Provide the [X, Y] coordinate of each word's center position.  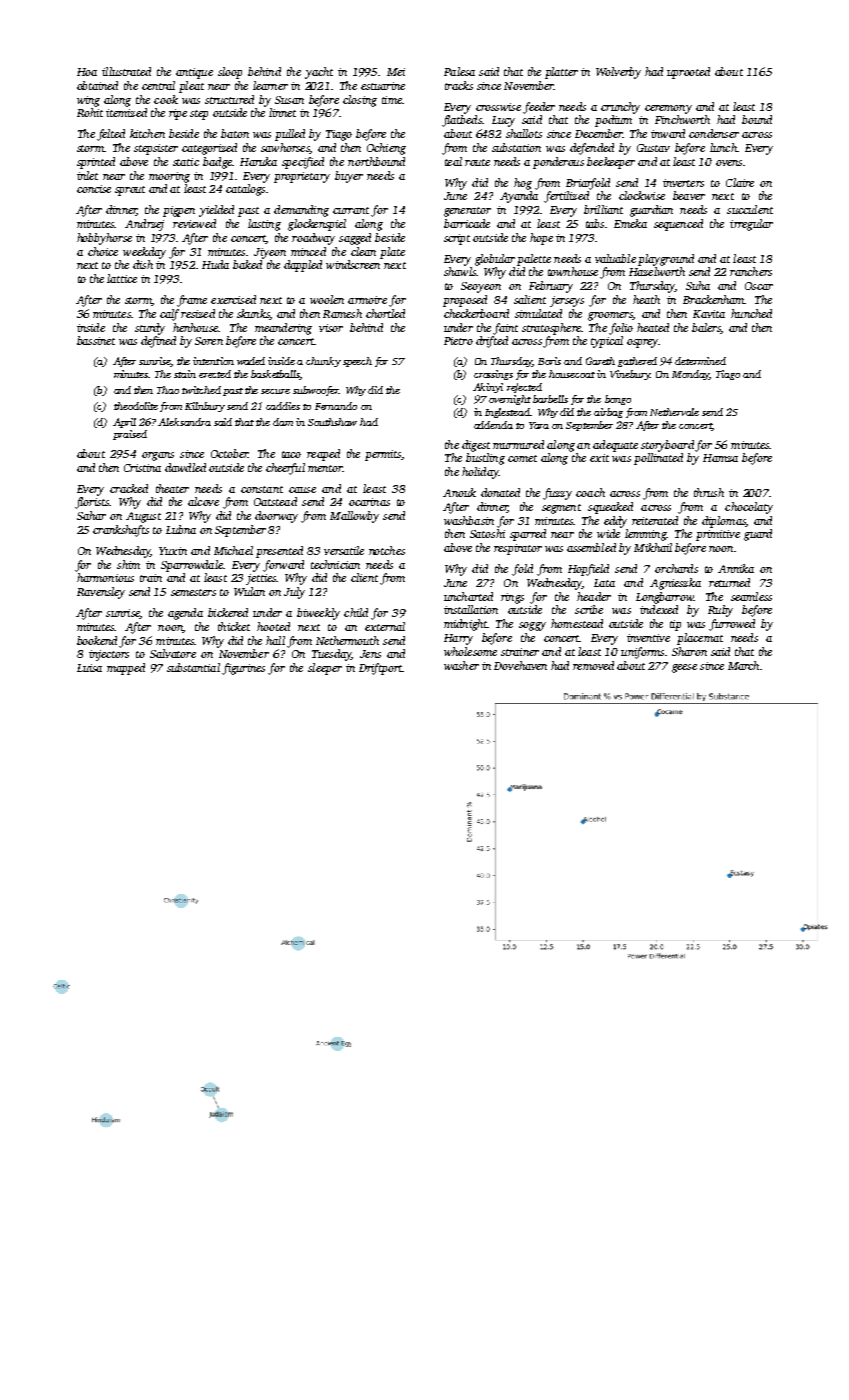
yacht [319, 73]
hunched [751, 313]
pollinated [658, 459]
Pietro [458, 341]
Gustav [653, 148]
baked [247, 264]
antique [194, 73]
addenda [493, 425]
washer [461, 665]
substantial [193, 667]
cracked [129, 488]
